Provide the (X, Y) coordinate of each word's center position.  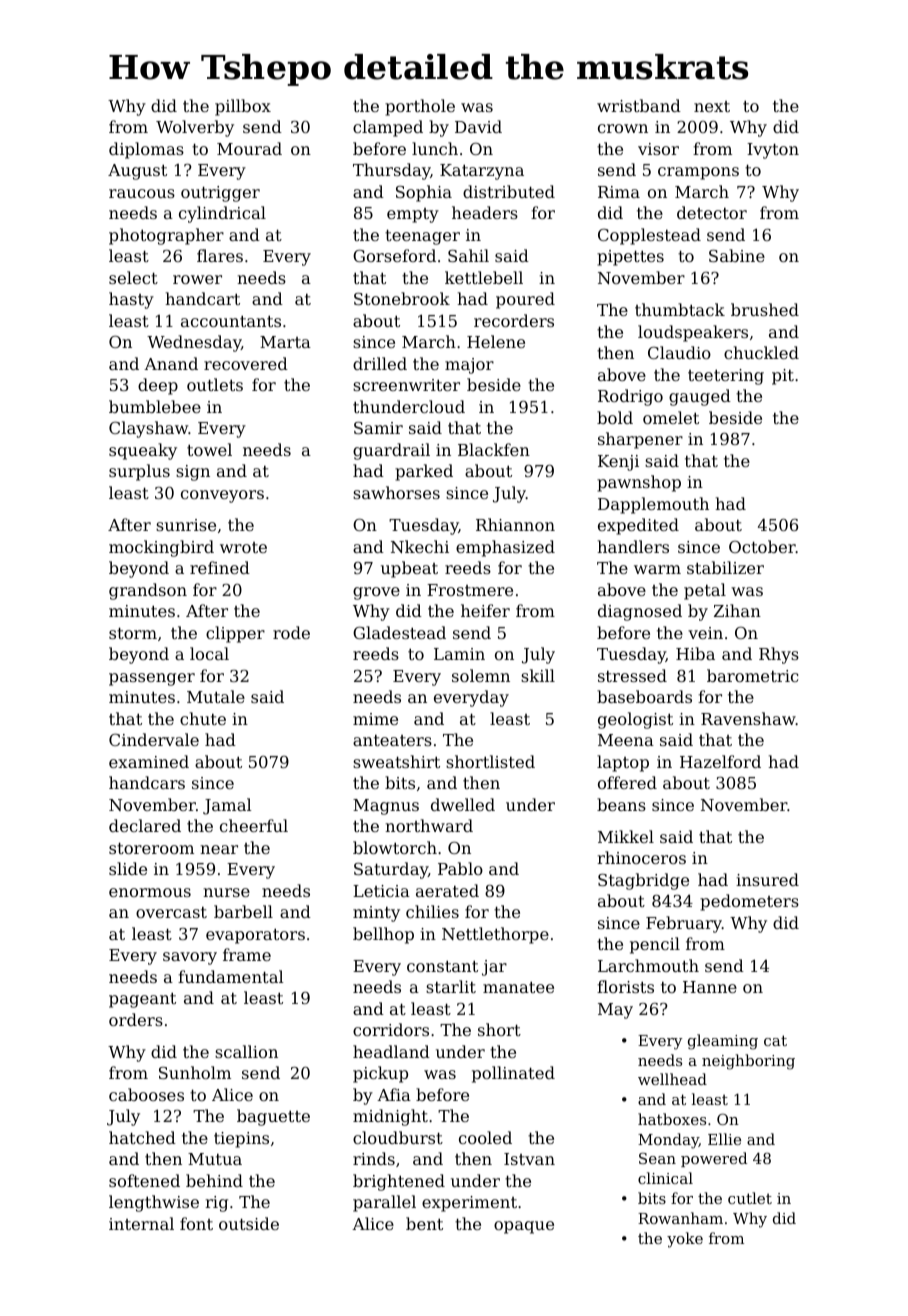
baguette (273, 1117)
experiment (469, 1204)
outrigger (220, 194)
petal (705, 591)
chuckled (761, 352)
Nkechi (420, 546)
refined (220, 567)
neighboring (748, 1062)
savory (190, 958)
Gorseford (394, 255)
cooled (485, 1137)
